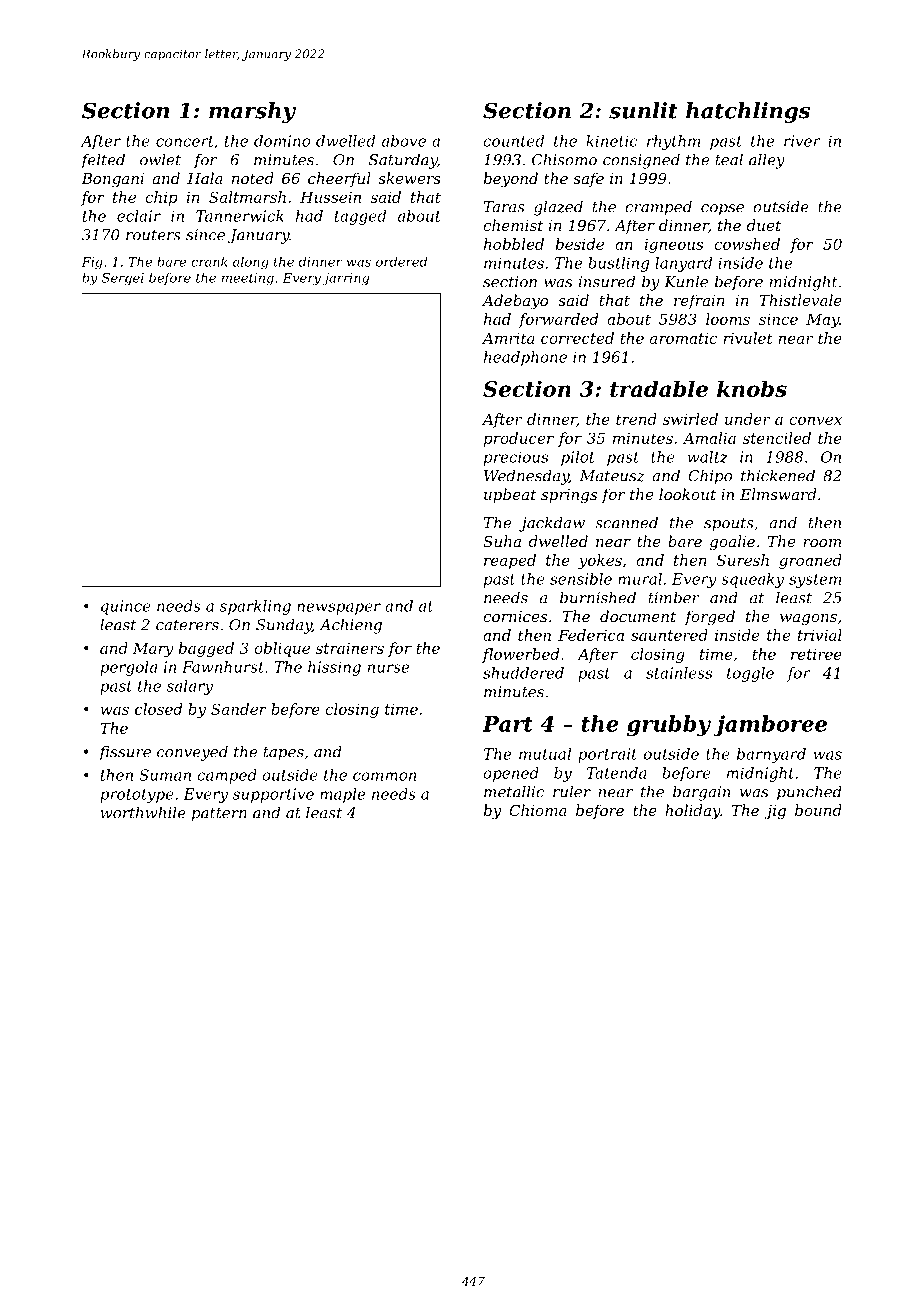 The image size is (924, 1308). What do you see at coordinates (778, 494) in the screenshot?
I see `Elmsward` at bounding box center [778, 494].
